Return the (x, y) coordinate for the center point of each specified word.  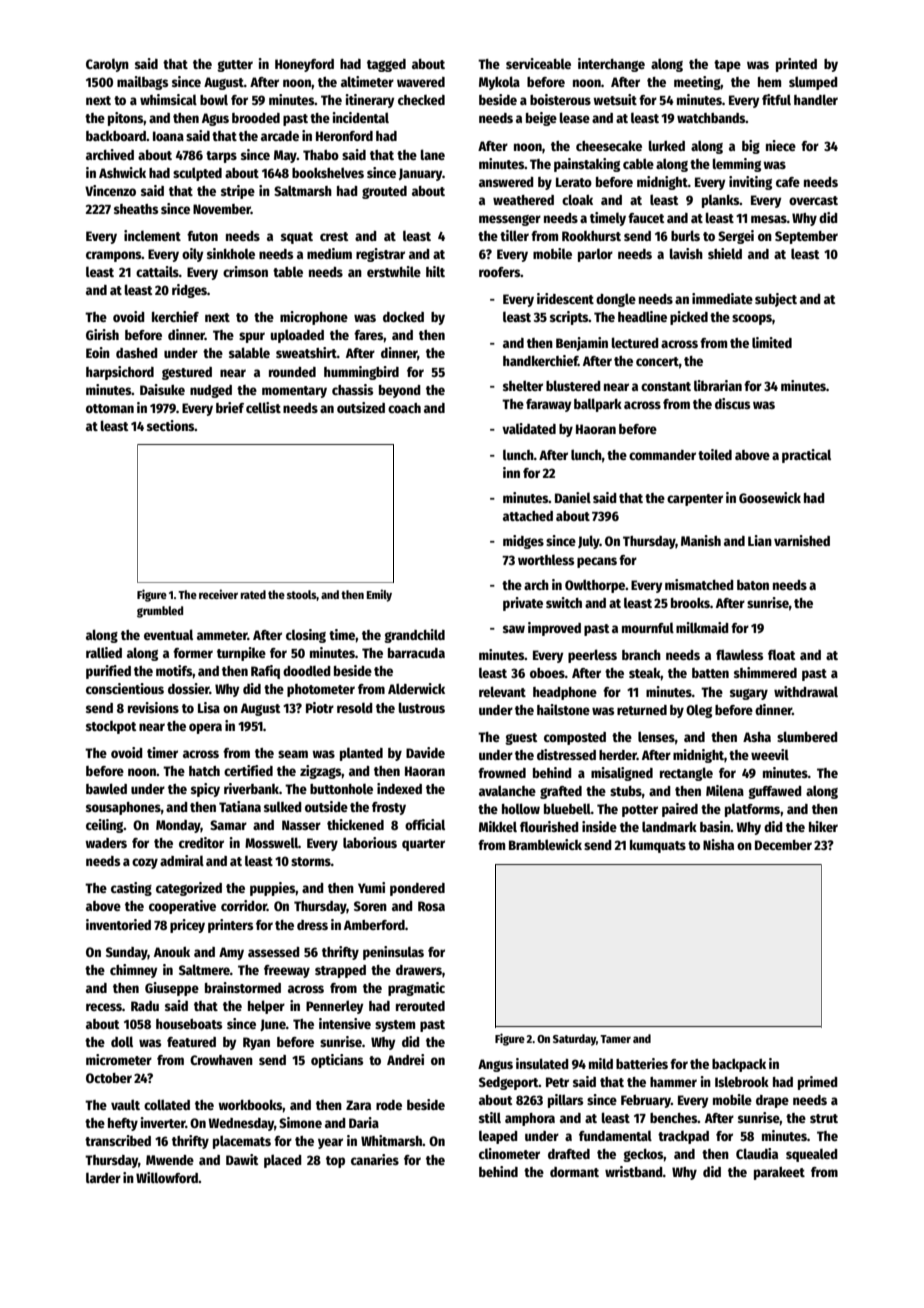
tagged (386, 65)
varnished (802, 540)
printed (796, 65)
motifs (174, 670)
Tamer (615, 1039)
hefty (123, 1124)
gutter (235, 66)
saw (514, 629)
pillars (565, 1101)
